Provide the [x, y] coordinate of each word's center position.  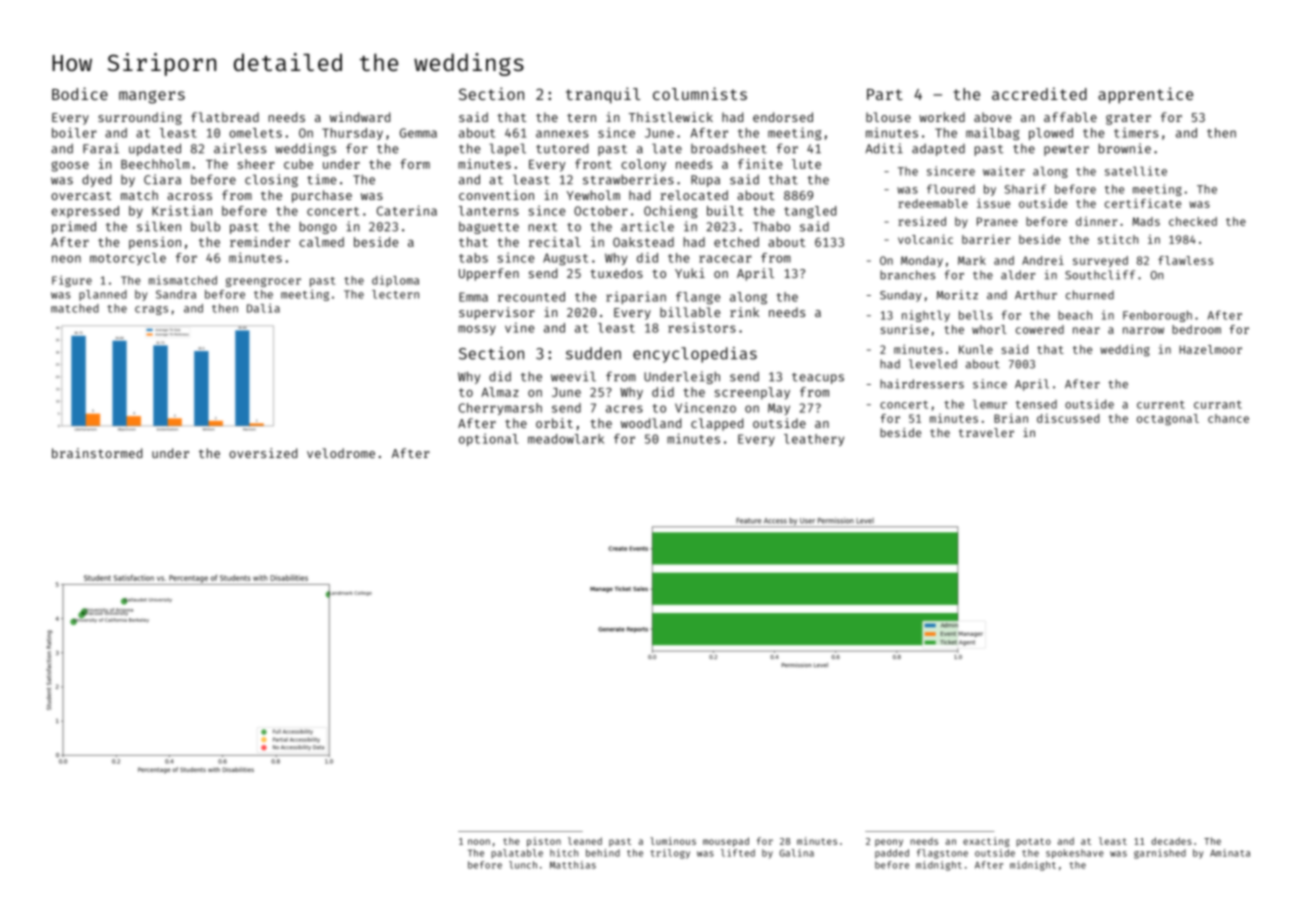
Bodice [80, 93]
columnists [700, 93]
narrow [1143, 330]
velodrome [341, 453]
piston [544, 842]
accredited [1039, 93]
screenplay [752, 393]
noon [479, 842]
